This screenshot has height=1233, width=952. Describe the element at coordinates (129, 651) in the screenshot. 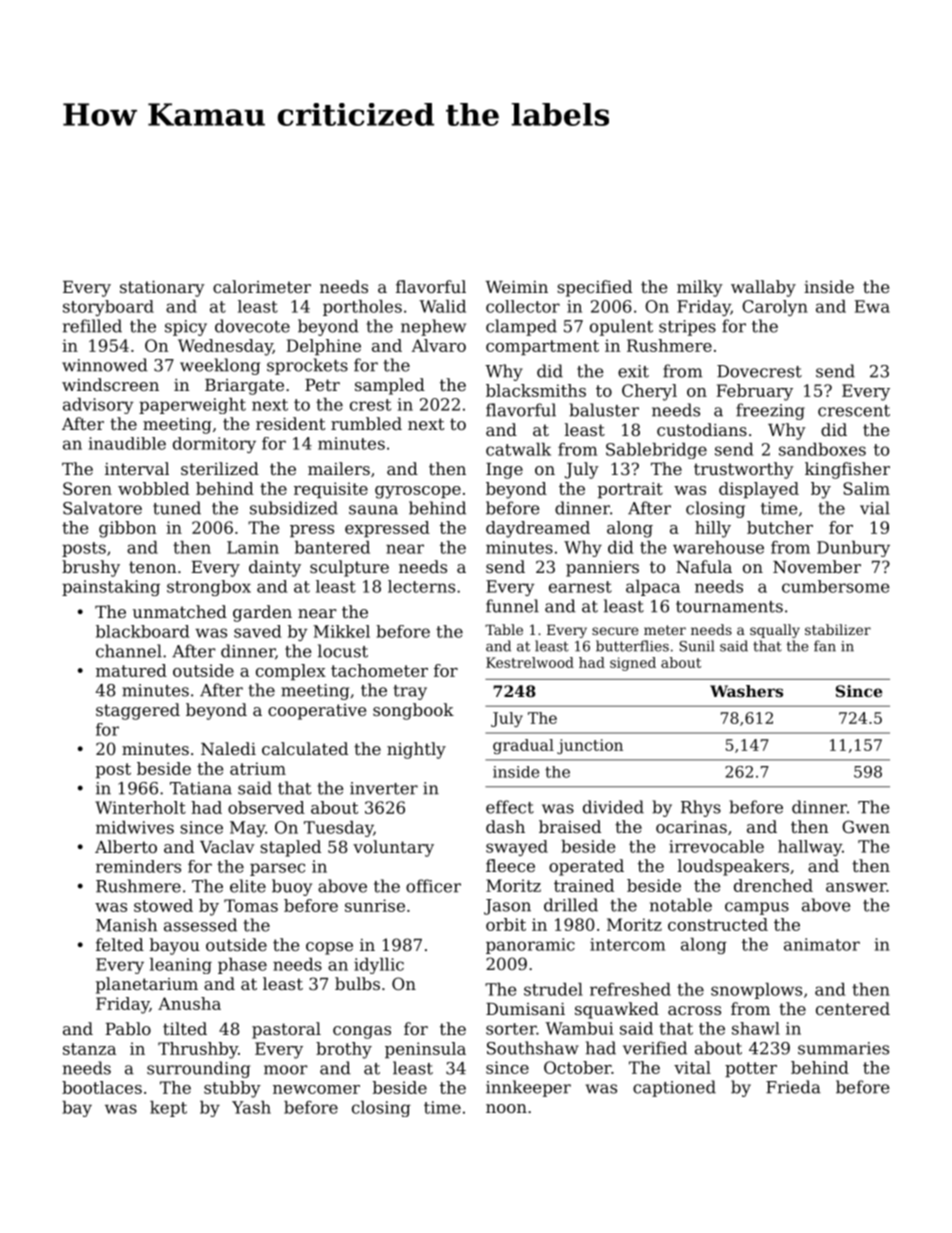

I see `channel` at that location.
